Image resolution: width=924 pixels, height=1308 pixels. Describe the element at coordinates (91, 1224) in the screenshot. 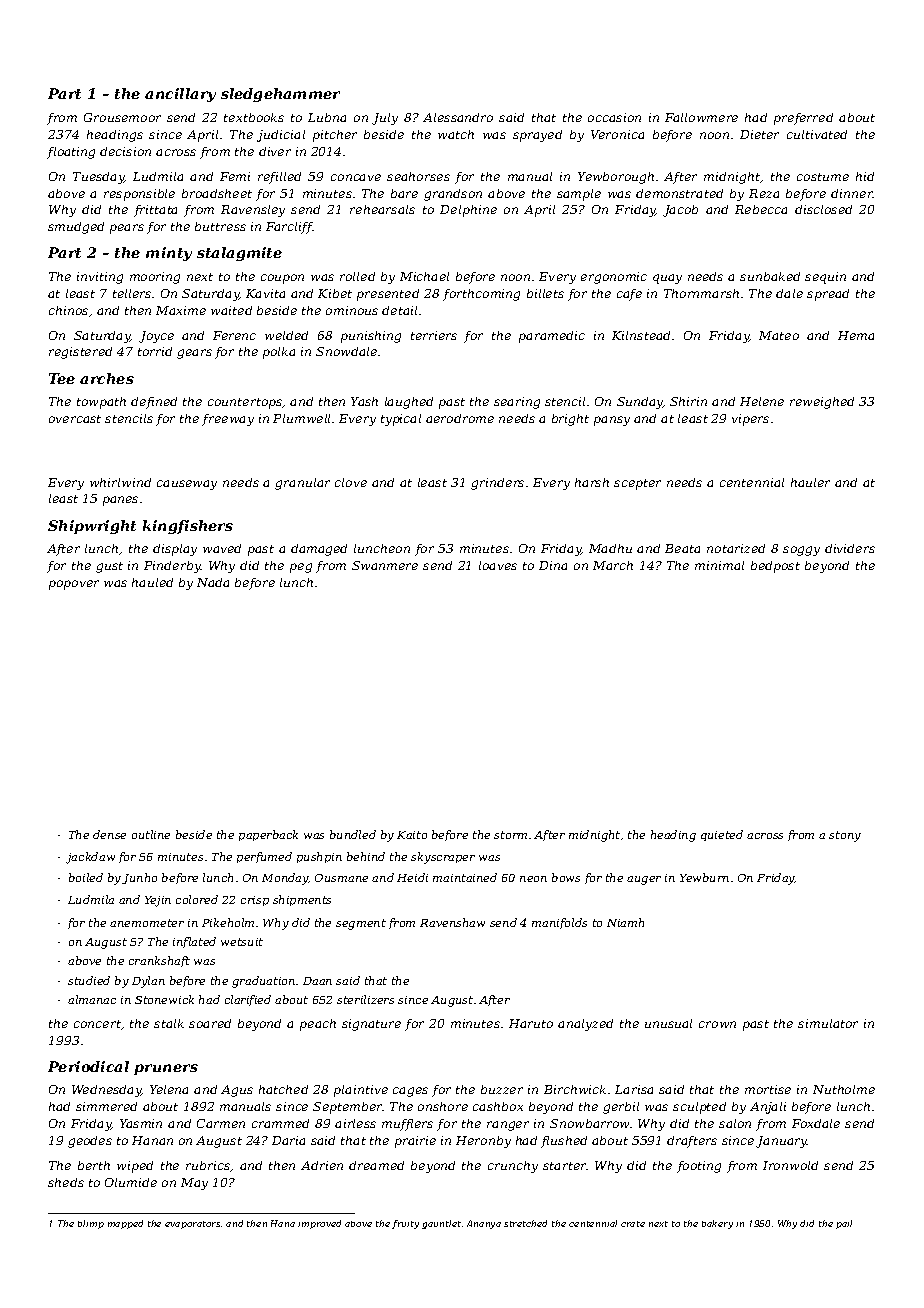

I see `blimp` at that location.
